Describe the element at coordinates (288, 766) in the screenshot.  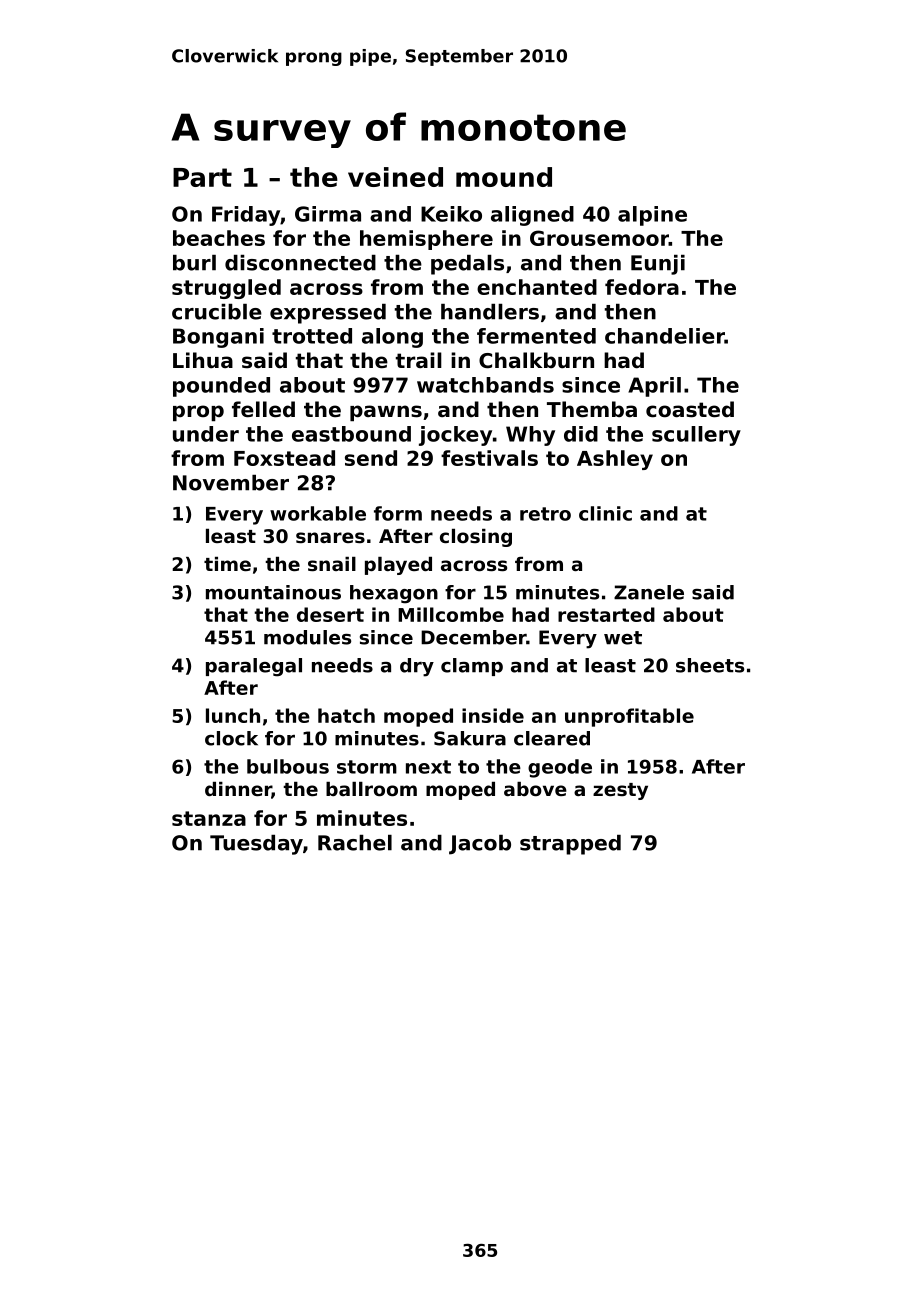
I see `bulbous` at that location.
